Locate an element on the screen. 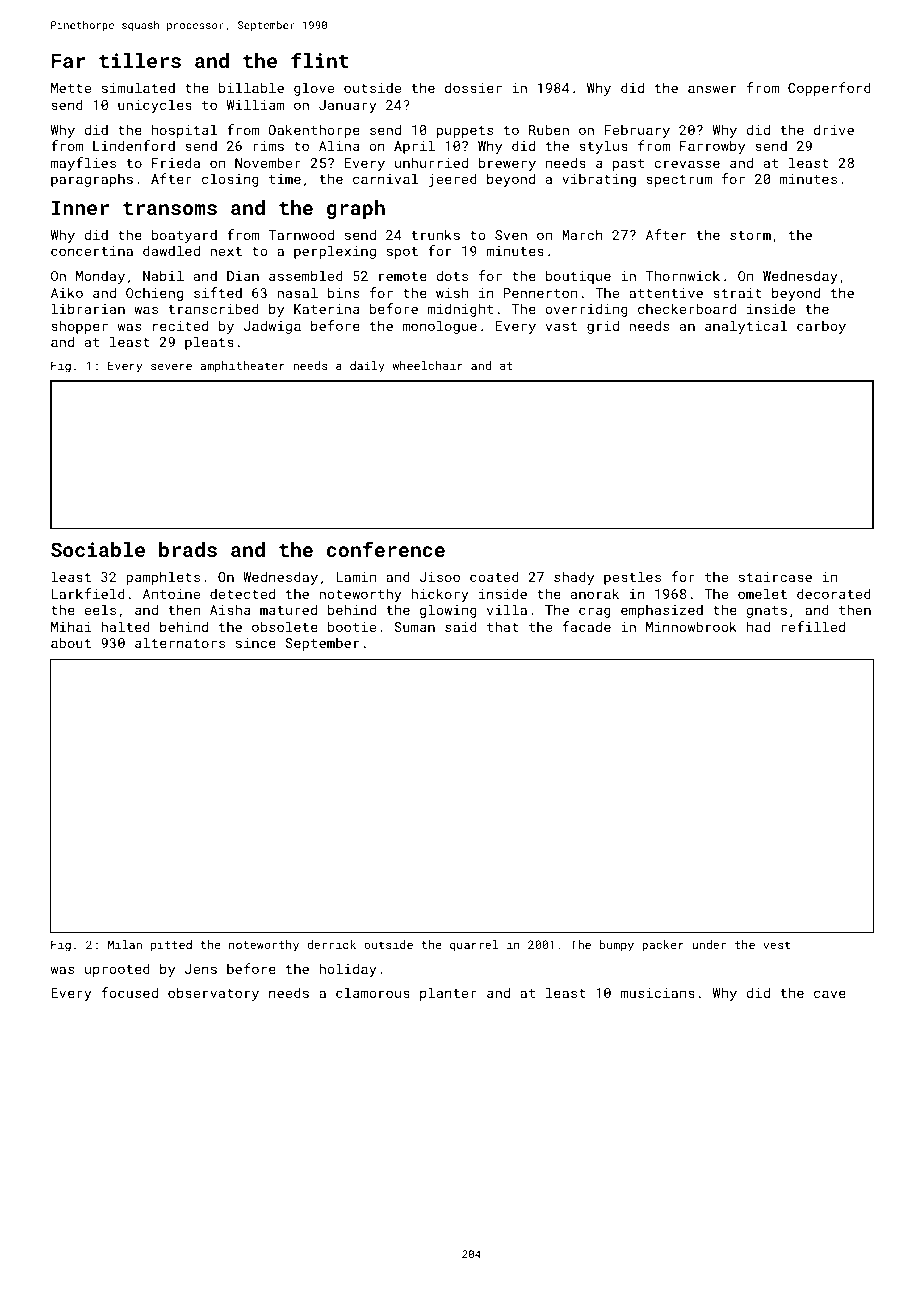 This screenshot has width=924, height=1308. decorated is located at coordinates (834, 593).
